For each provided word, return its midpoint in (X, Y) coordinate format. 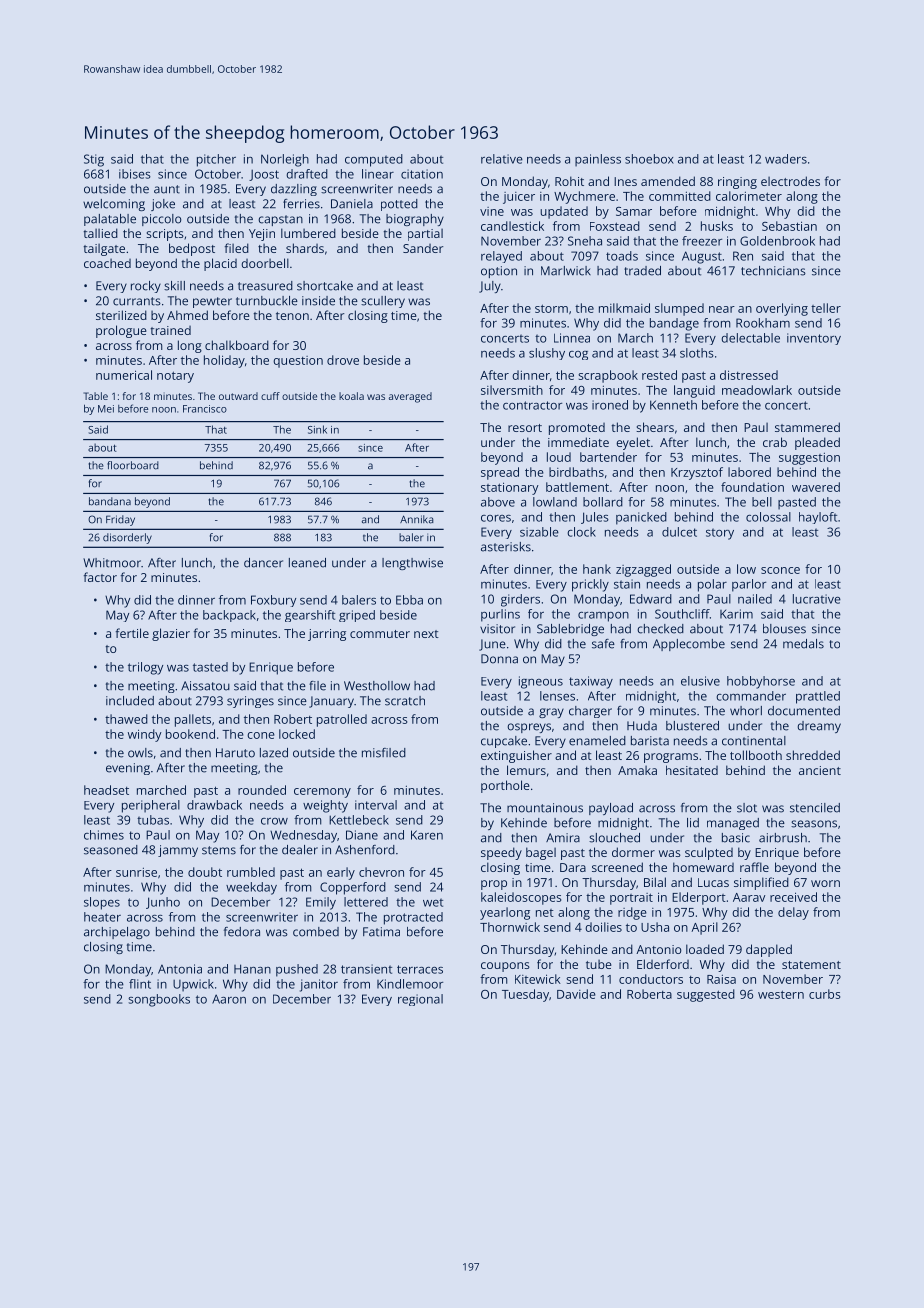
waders (786, 159)
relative (502, 159)
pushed (297, 970)
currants (137, 301)
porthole (505, 786)
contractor (532, 405)
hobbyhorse (761, 682)
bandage (674, 324)
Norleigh (285, 160)
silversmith (512, 390)
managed (733, 824)
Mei (106, 409)
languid (694, 391)
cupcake (504, 742)
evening (128, 769)
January (331, 702)
